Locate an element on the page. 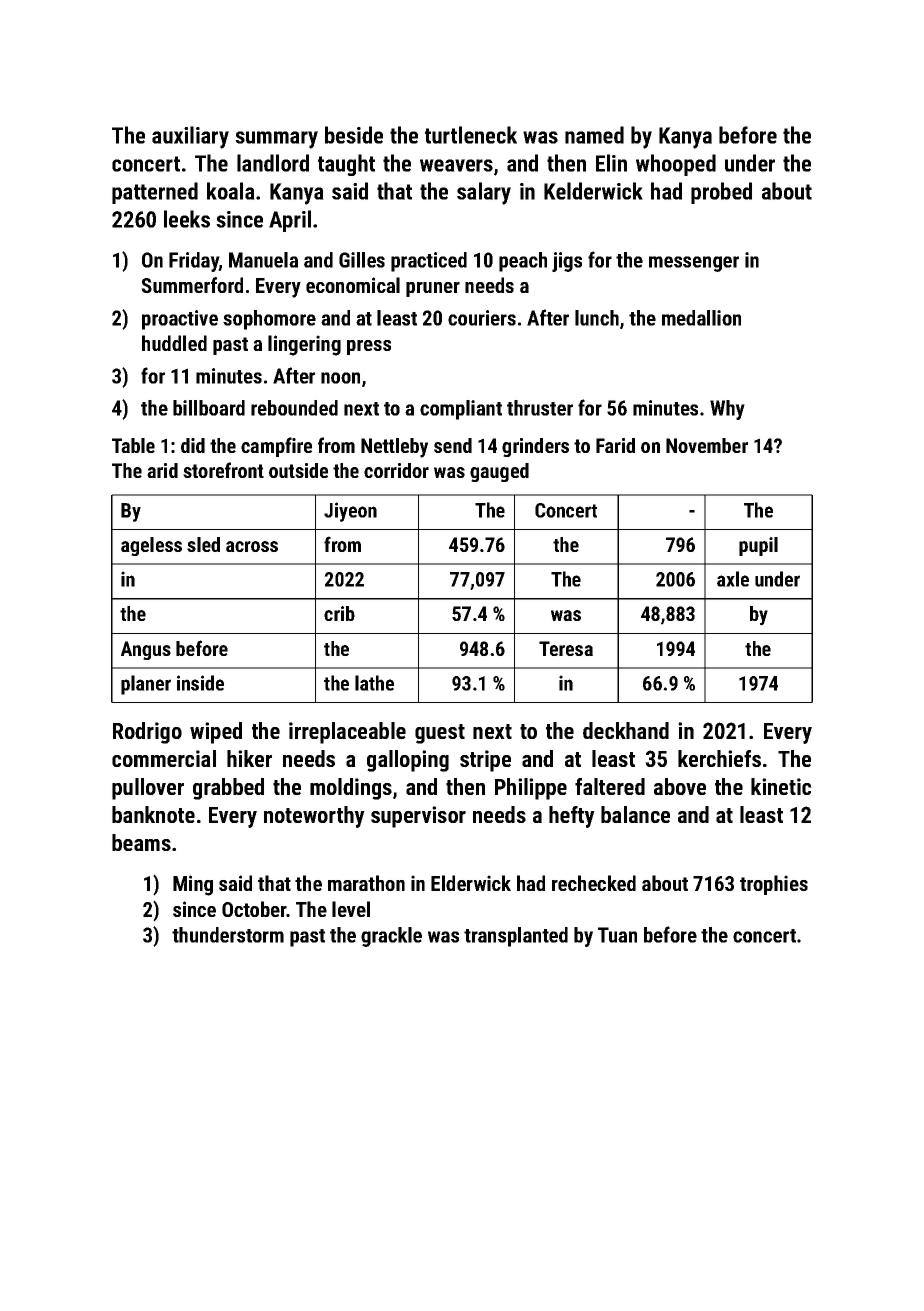 The width and height of the page is (924, 1311). Why is located at coordinates (727, 410).
